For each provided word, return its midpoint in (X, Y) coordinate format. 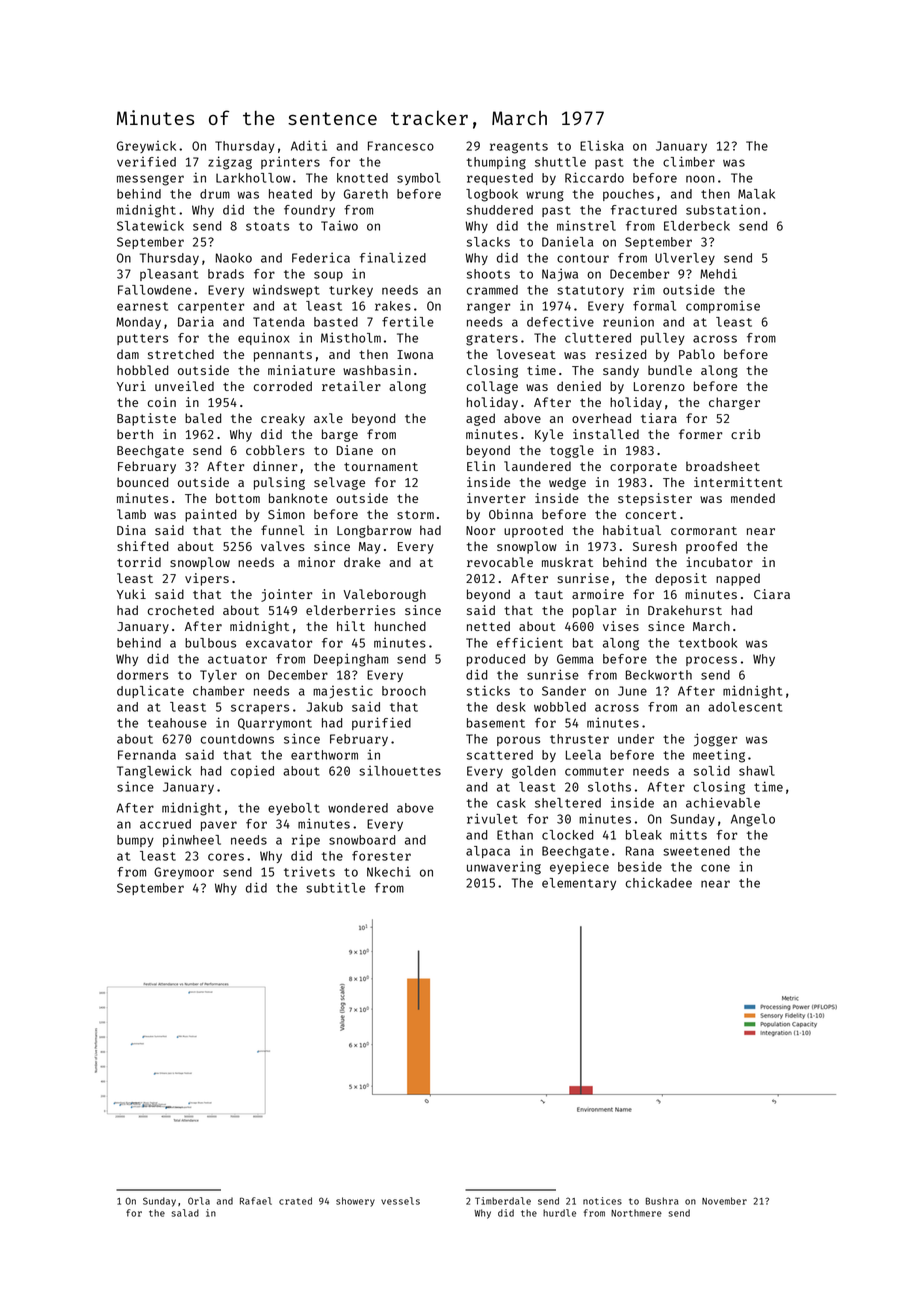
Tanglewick (154, 772)
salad (185, 1213)
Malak (756, 194)
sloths (609, 787)
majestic (343, 691)
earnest (142, 306)
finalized (393, 257)
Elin (481, 466)
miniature (301, 370)
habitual (632, 530)
